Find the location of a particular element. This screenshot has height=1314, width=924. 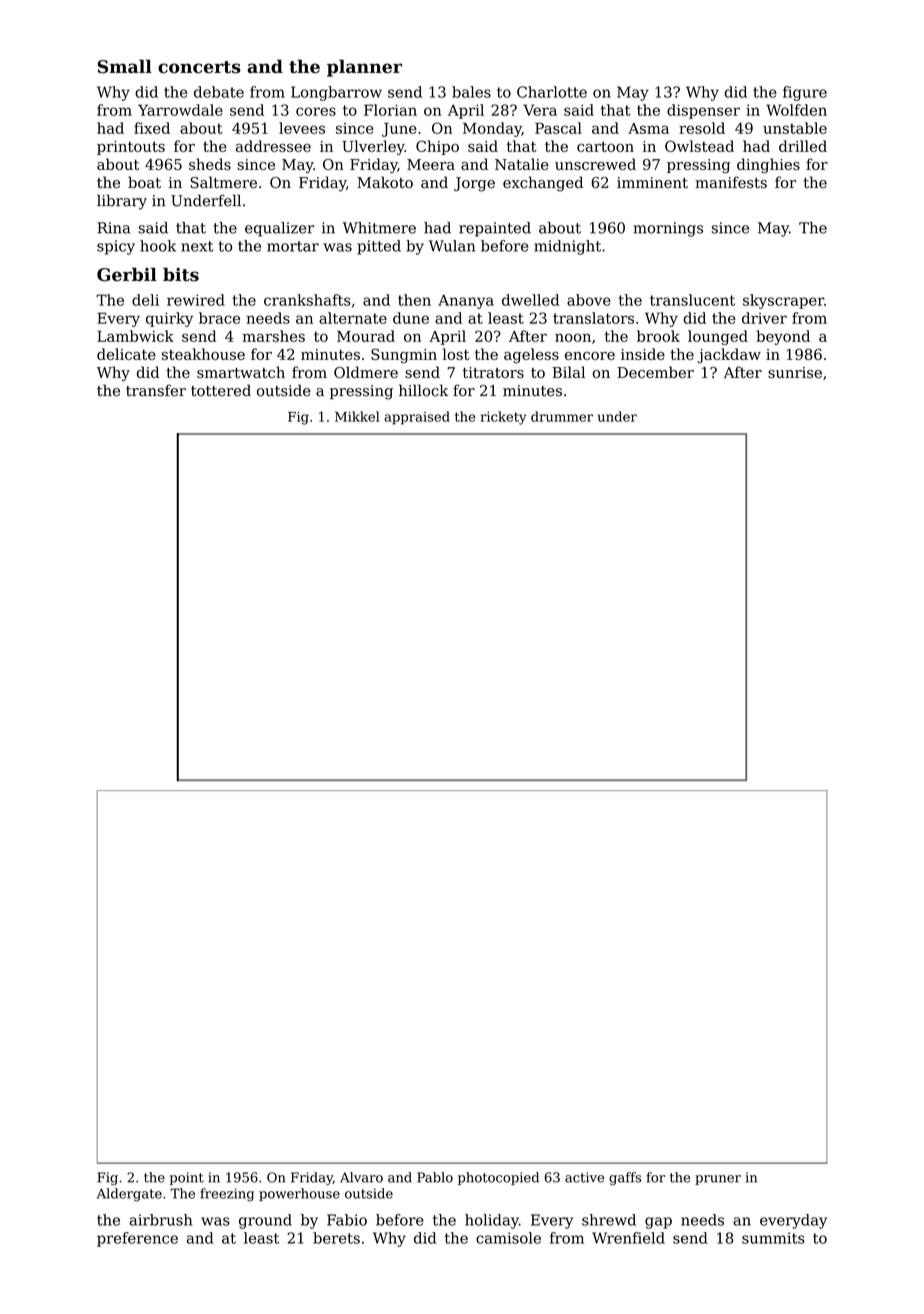

Small is located at coordinates (125, 66).
